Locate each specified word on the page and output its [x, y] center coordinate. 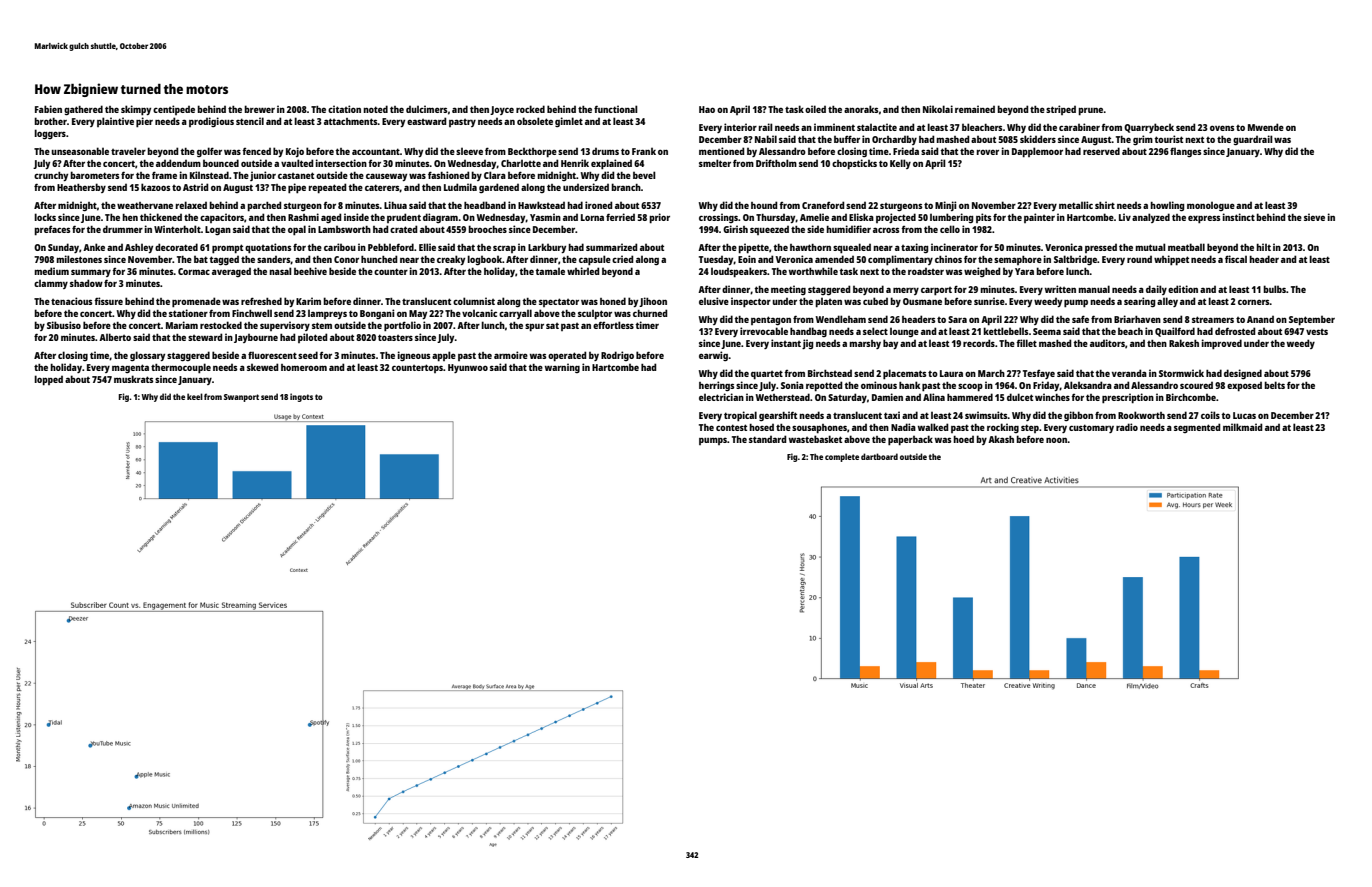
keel [195, 396]
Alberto [115, 337]
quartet [767, 374]
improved [1222, 344]
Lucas [1244, 415]
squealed [852, 248]
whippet [1171, 260]
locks [45, 217]
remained [975, 109]
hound [764, 205]
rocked [530, 109]
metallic [1076, 205]
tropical [740, 416]
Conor [346, 259]
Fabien [48, 109]
